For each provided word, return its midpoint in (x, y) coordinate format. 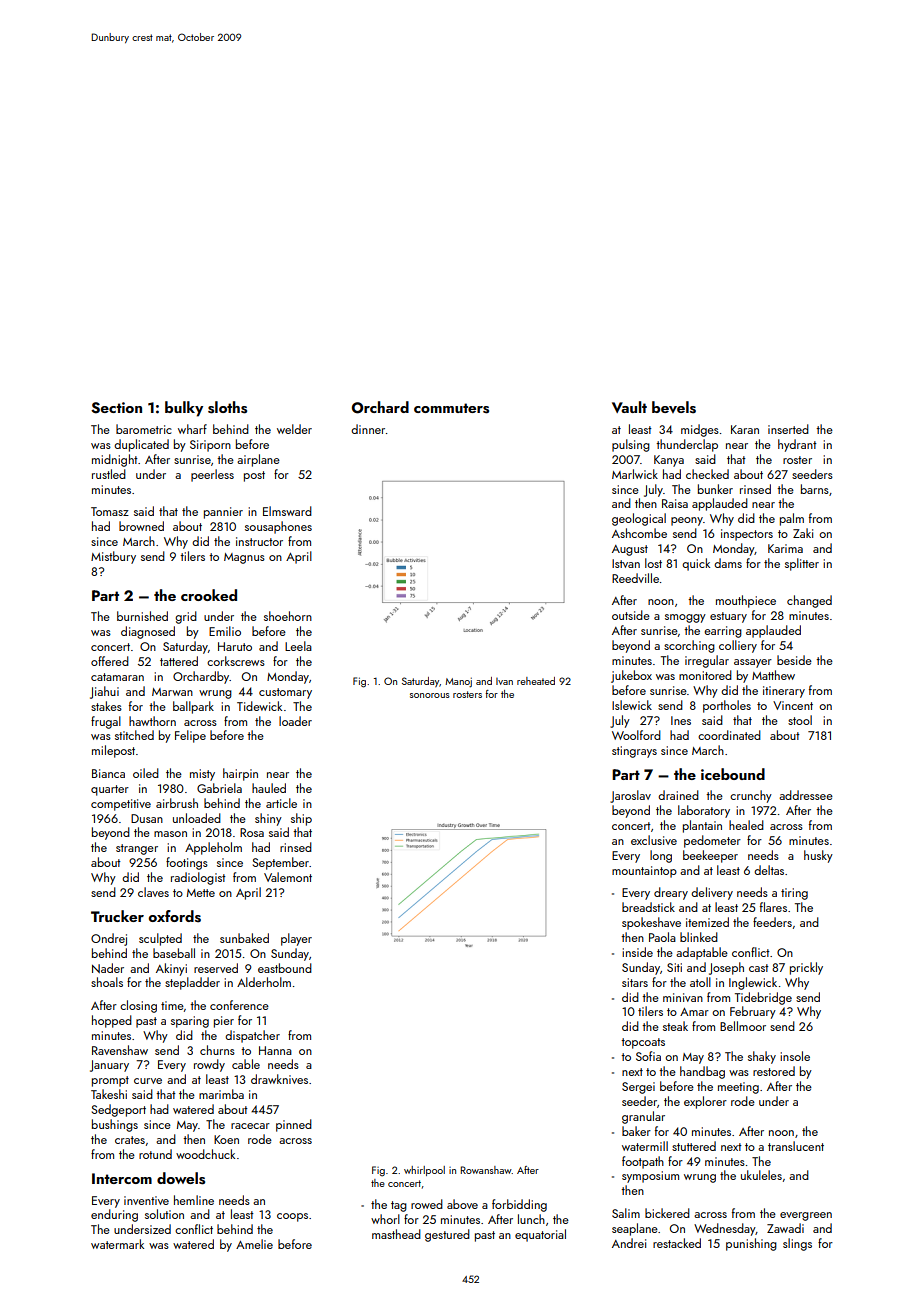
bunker (715, 489)
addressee (806, 795)
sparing (190, 1022)
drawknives (279, 1079)
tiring (794, 894)
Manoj (458, 682)
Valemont (288, 877)
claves (153, 892)
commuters (451, 408)
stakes (106, 706)
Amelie (254, 1244)
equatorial (540, 1235)
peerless (212, 475)
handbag (702, 1072)
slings (797, 1244)
